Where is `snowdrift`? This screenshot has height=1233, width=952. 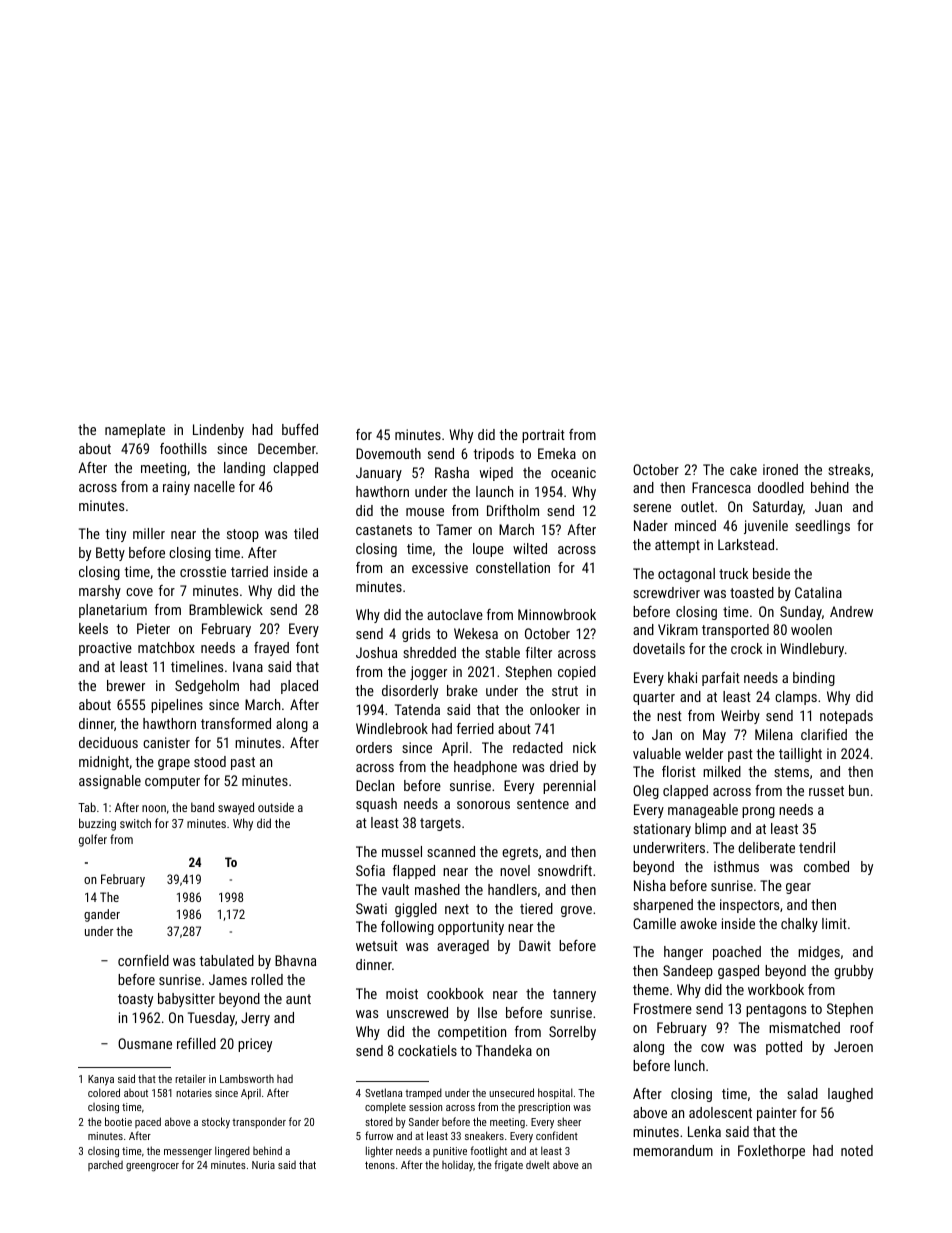
snowdrift is located at coordinates (565, 870).
